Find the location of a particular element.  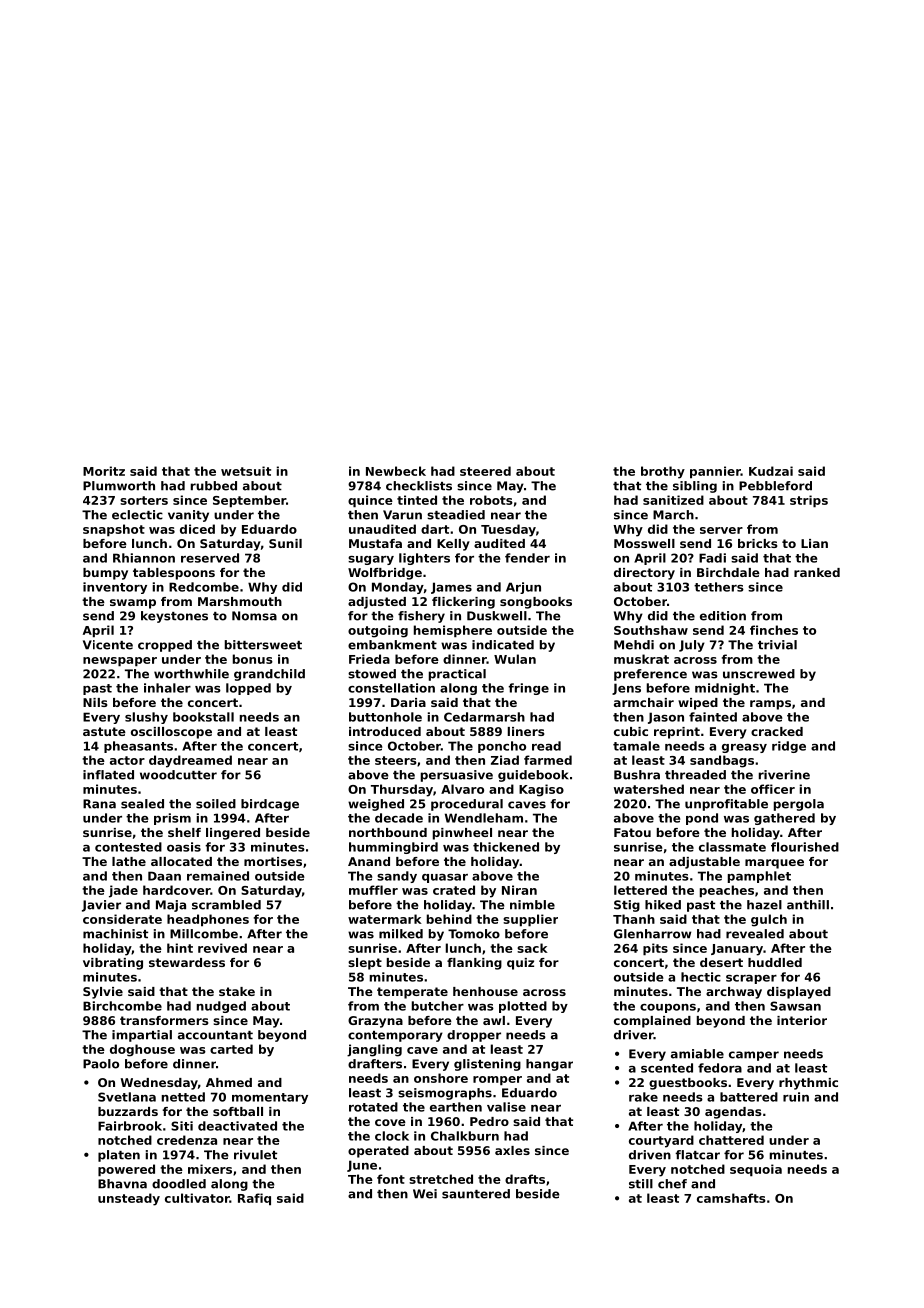

astute is located at coordinates (104, 731).
